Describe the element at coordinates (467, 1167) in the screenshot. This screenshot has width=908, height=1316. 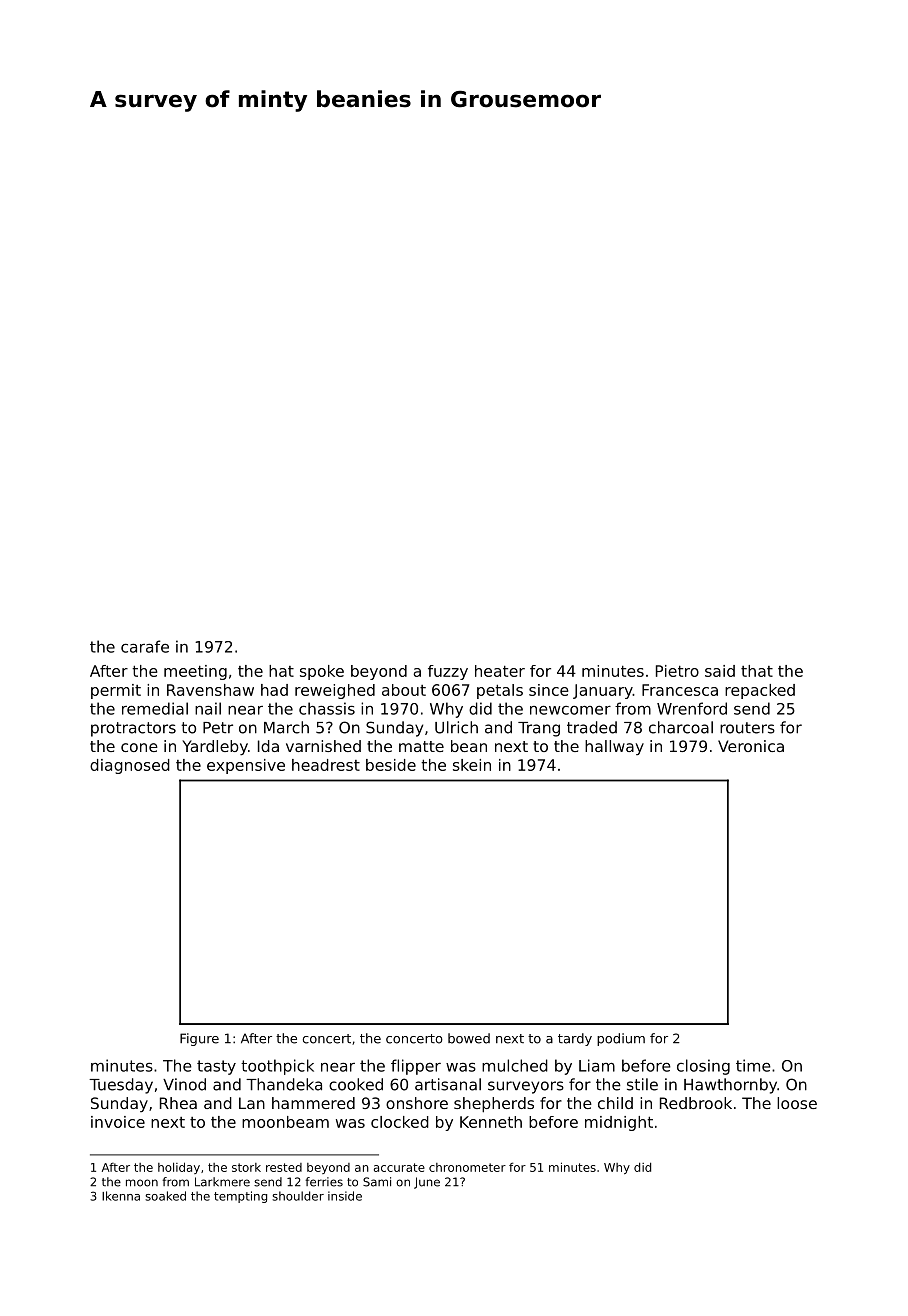
I see `chronometer` at that location.
